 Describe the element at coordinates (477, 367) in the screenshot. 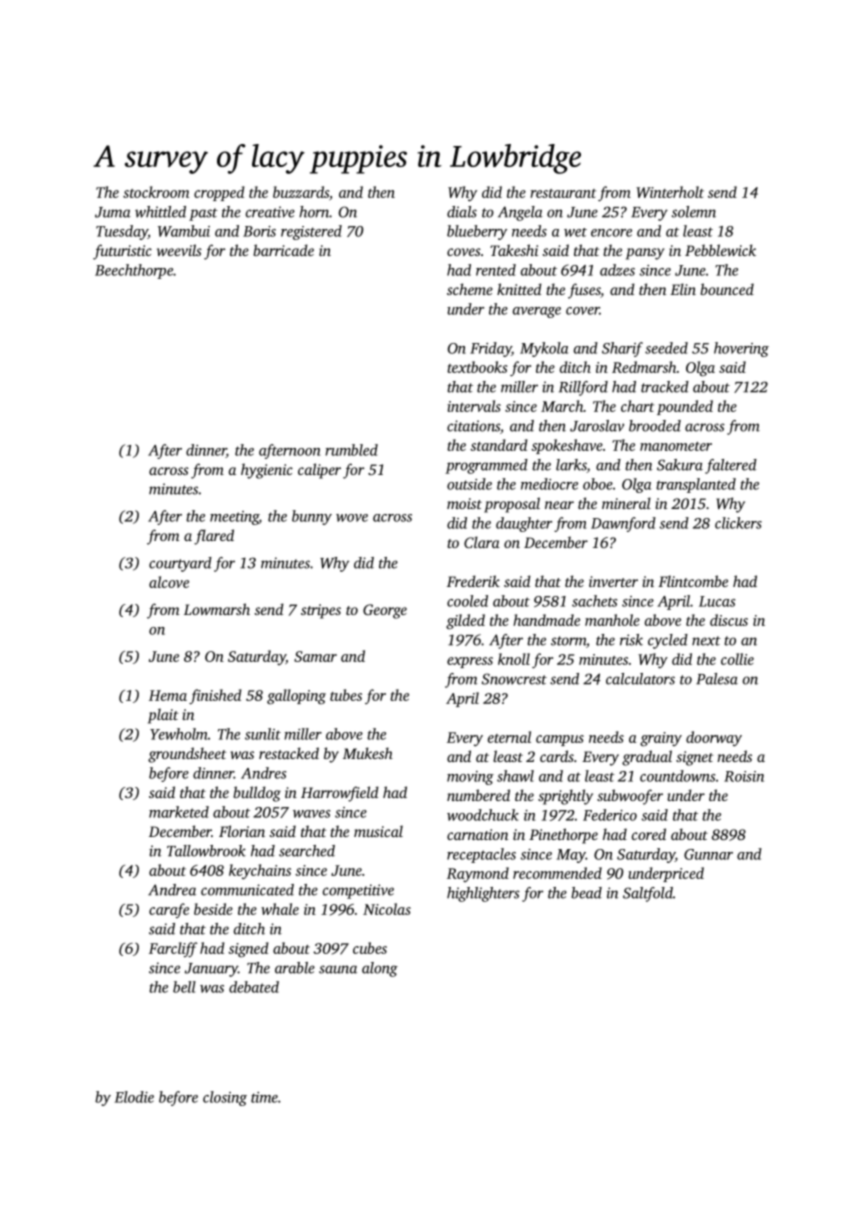

I see `textbooks` at that location.
